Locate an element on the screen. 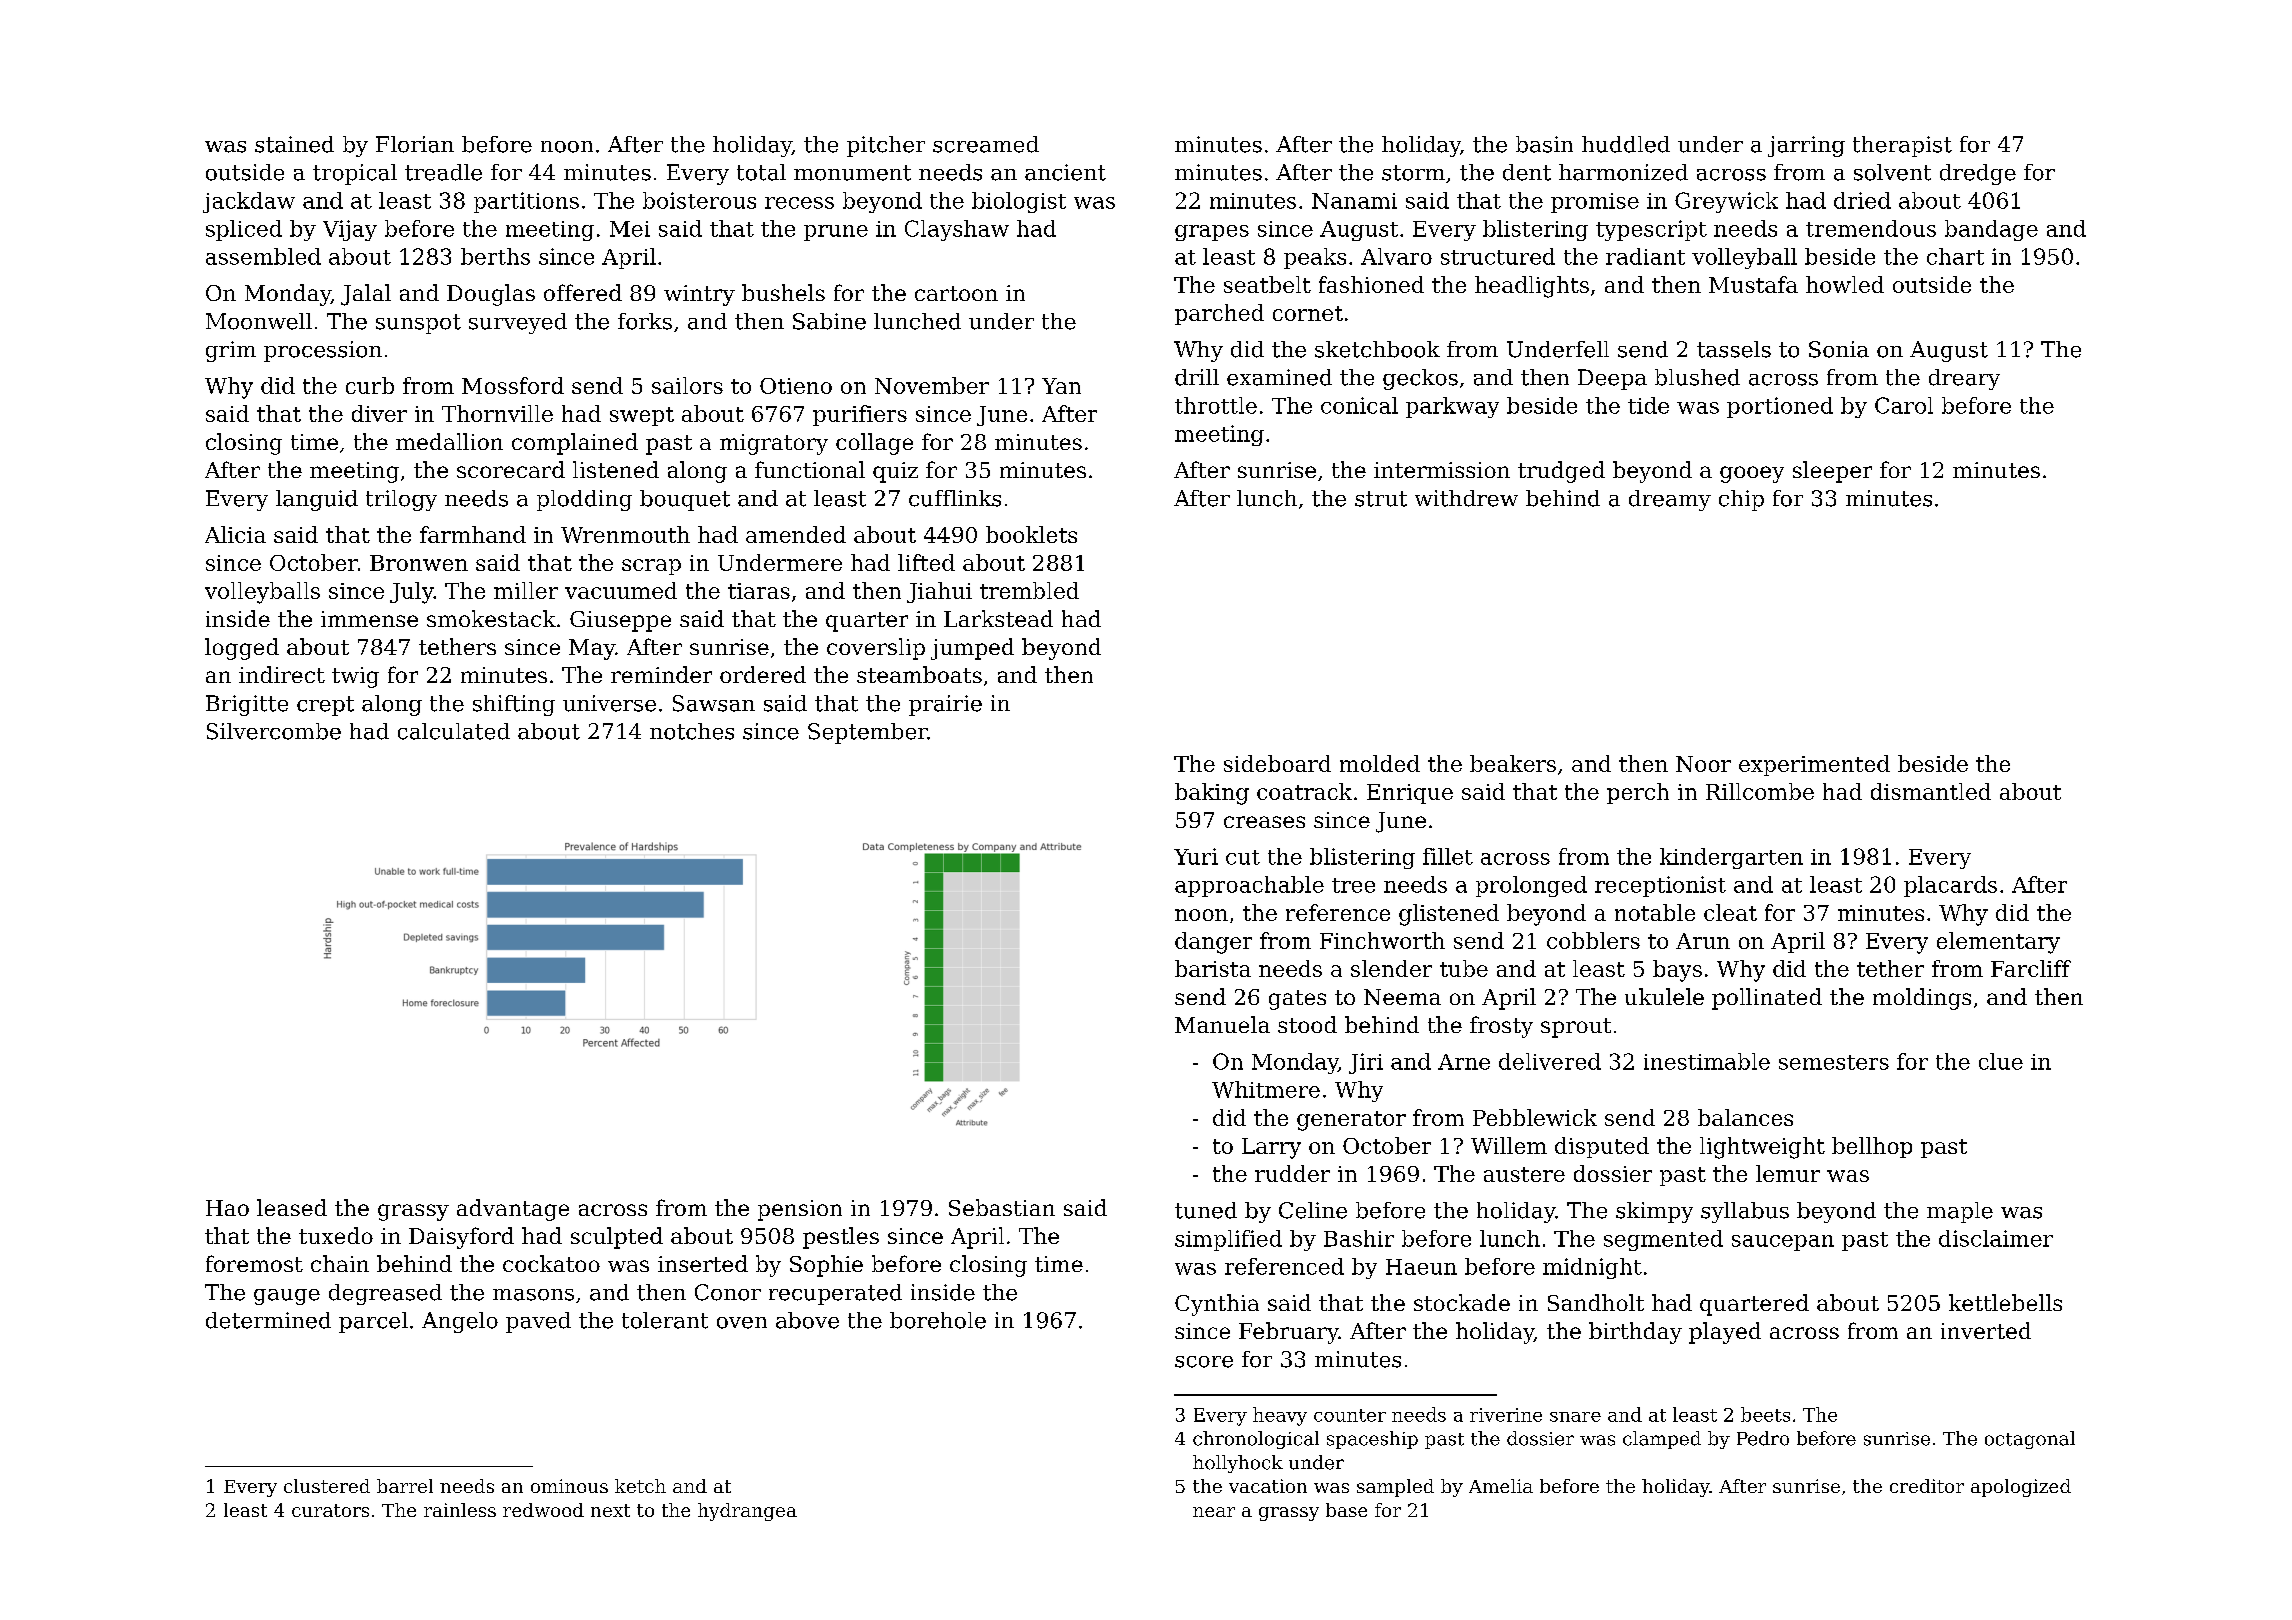 This screenshot has height=1620, width=2292. conical is located at coordinates (1359, 405).
